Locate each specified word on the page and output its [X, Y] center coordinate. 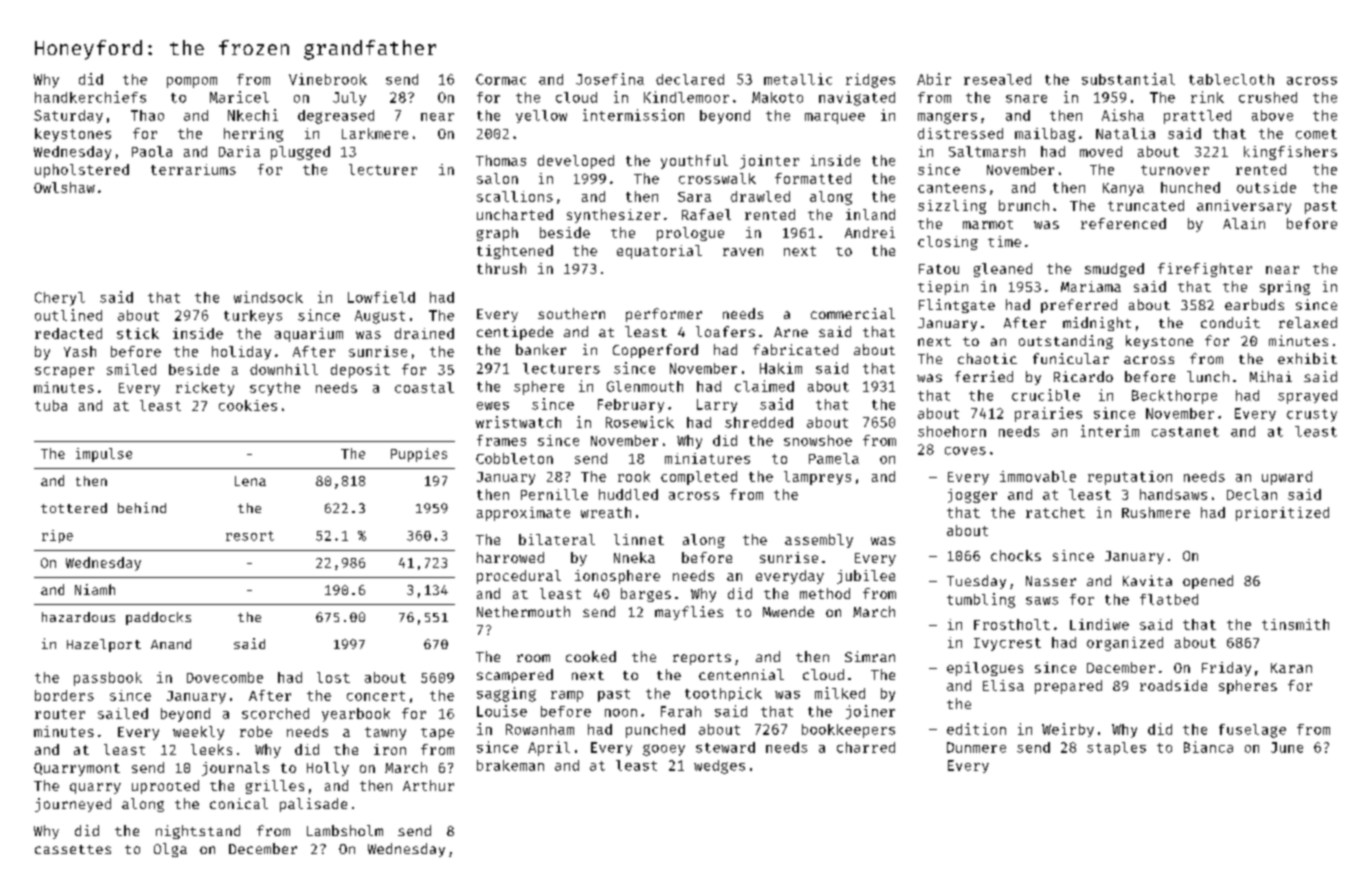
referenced [1123, 223]
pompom [192, 82]
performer [664, 315]
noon [621, 713]
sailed [123, 713]
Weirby [1068, 730]
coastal [424, 387]
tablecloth [1231, 79]
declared [690, 79]
